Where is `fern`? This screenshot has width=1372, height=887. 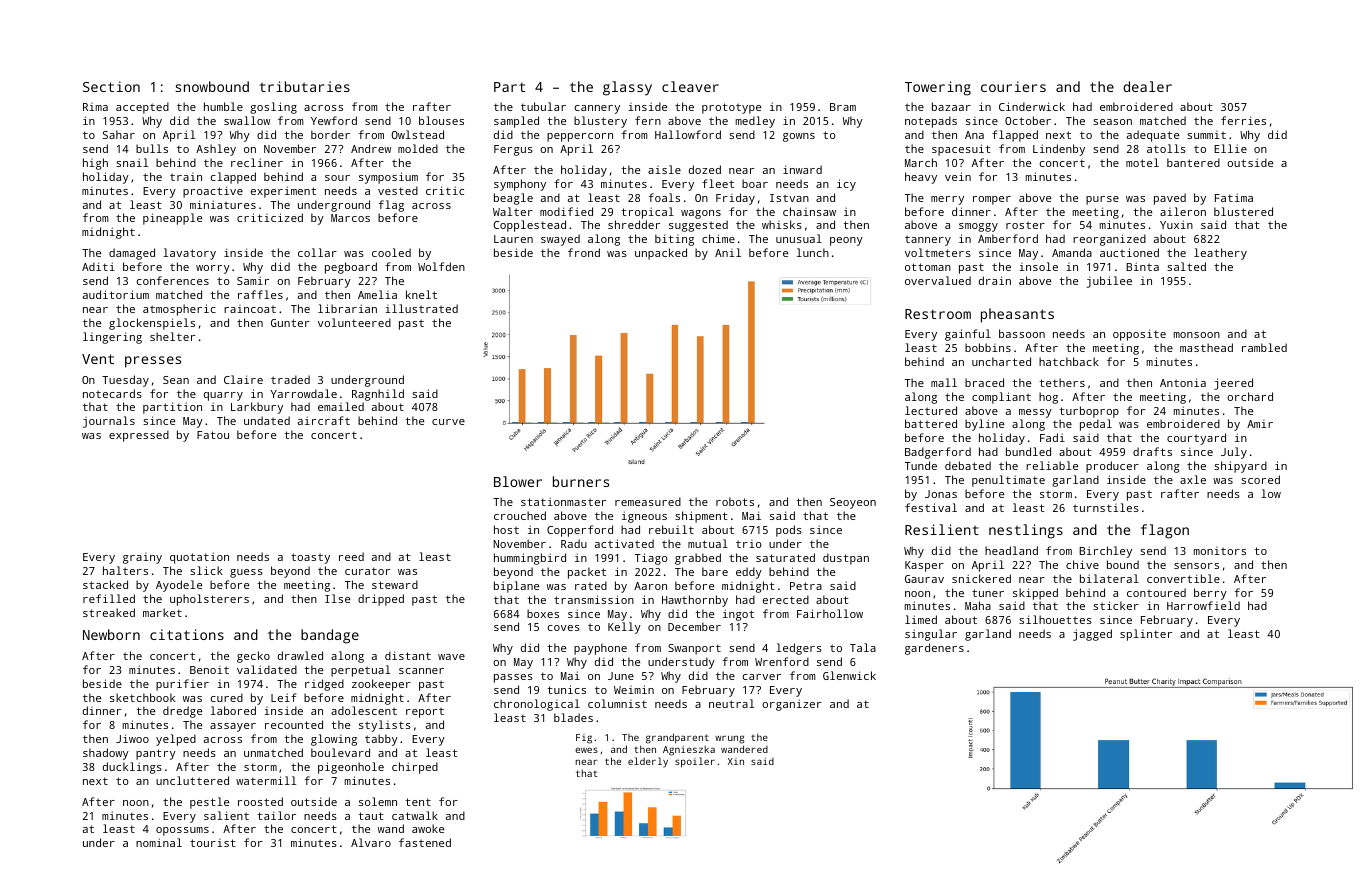
fern is located at coordinates (648, 120).
